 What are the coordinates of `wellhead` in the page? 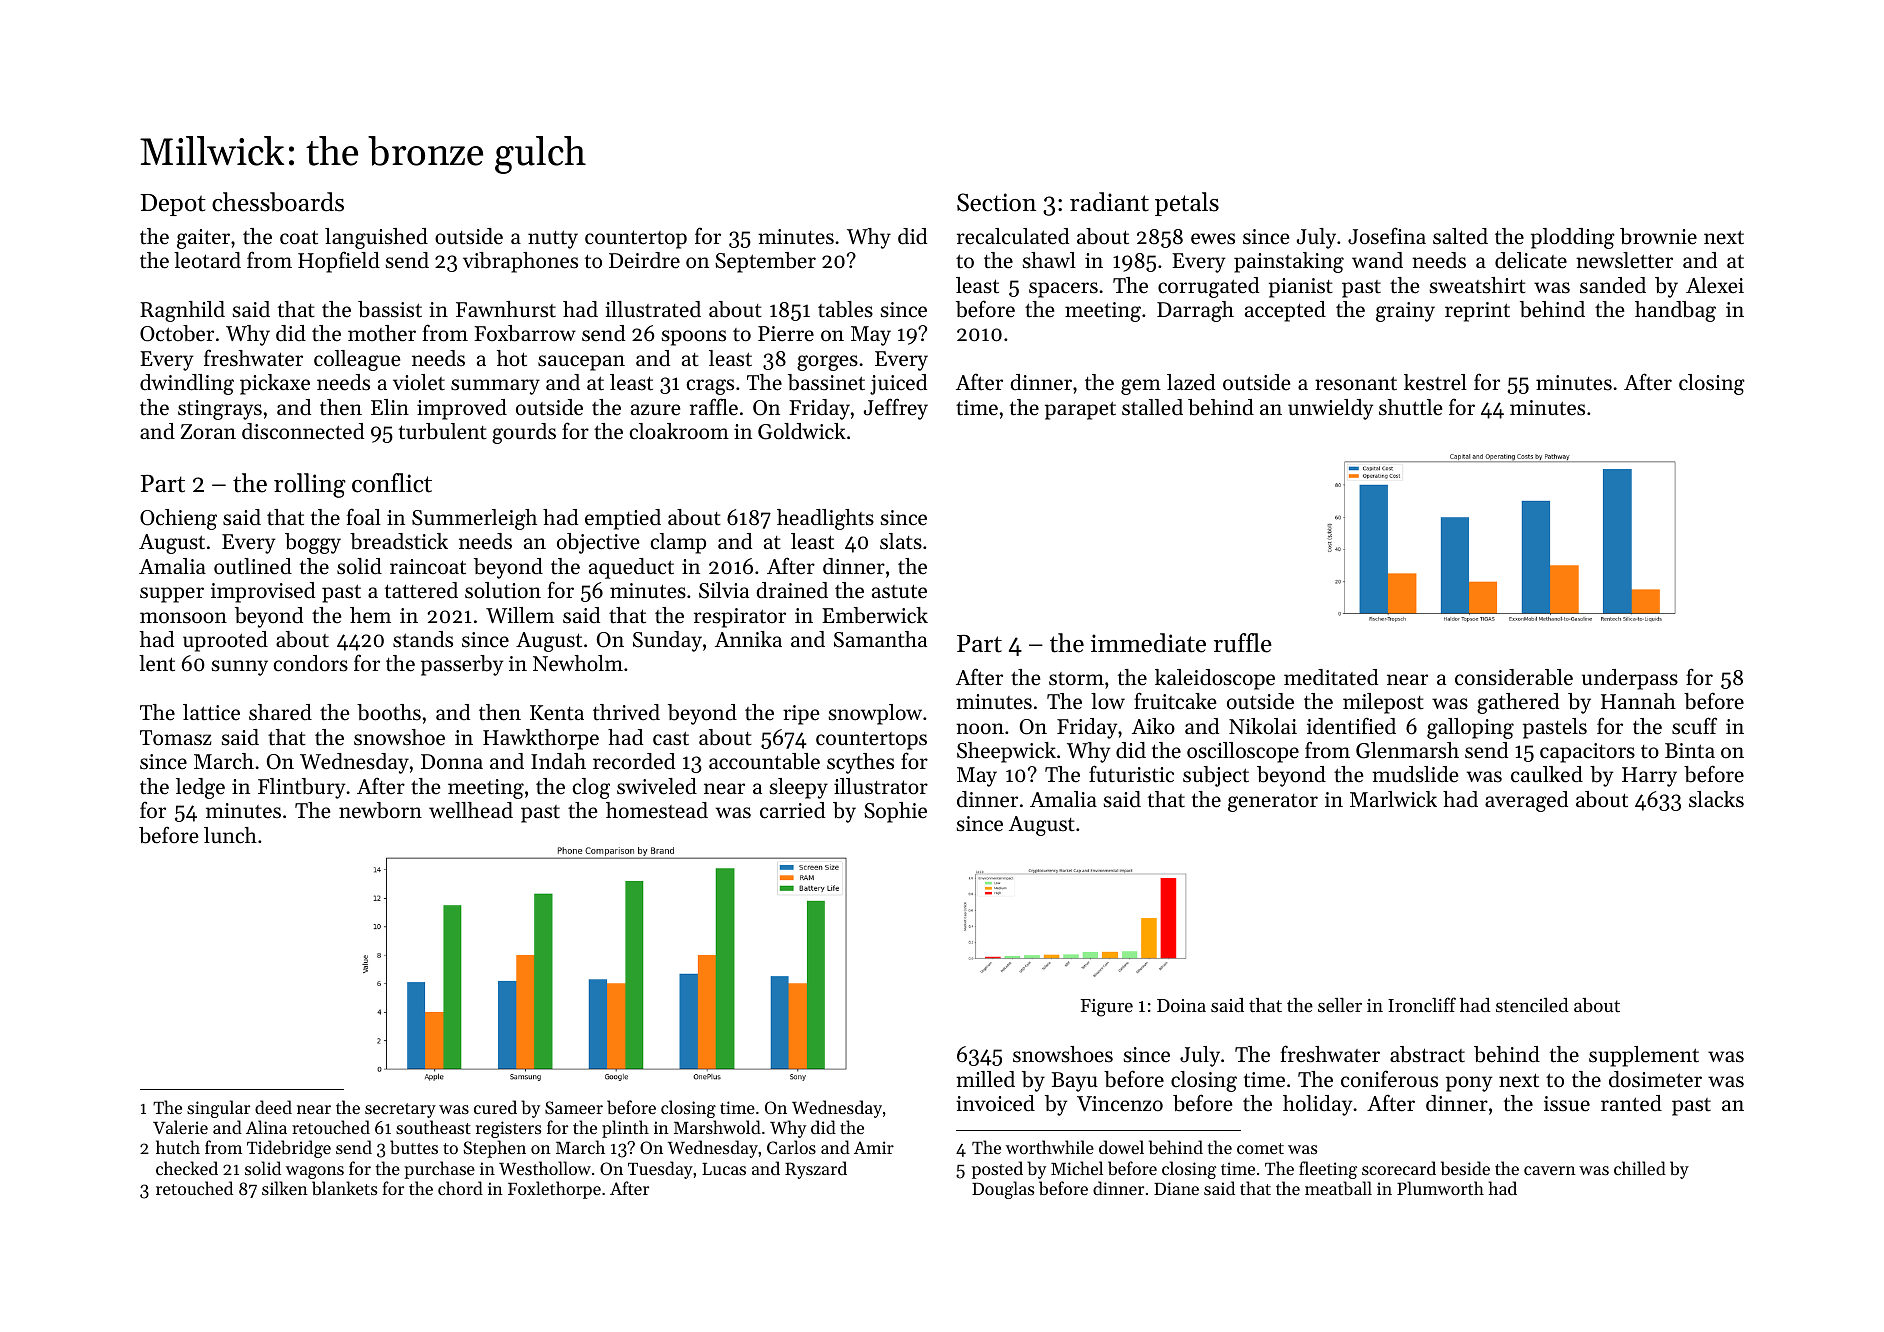 It's located at (471, 810).
